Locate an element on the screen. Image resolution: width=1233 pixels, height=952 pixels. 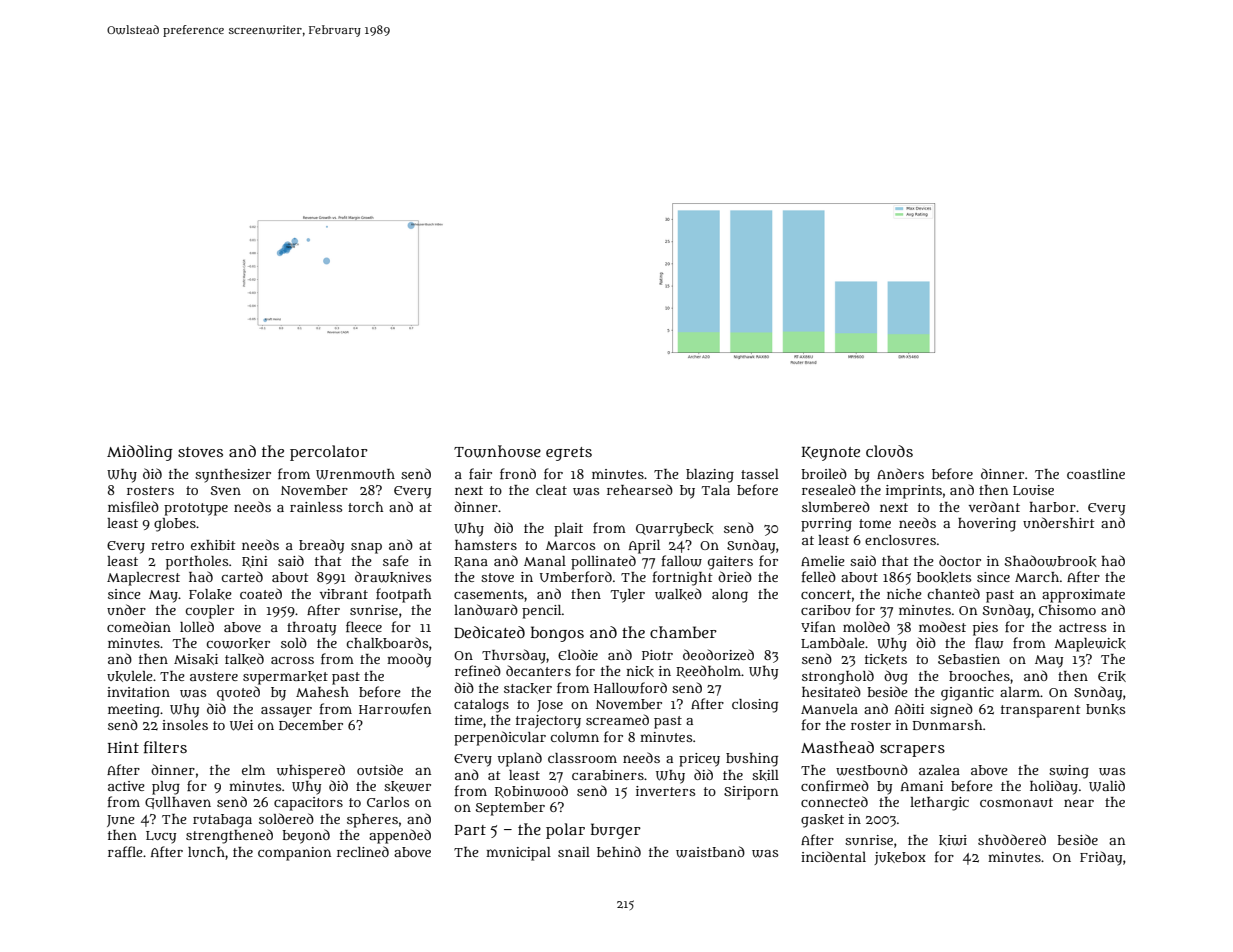
actress is located at coordinates (1082, 627).
